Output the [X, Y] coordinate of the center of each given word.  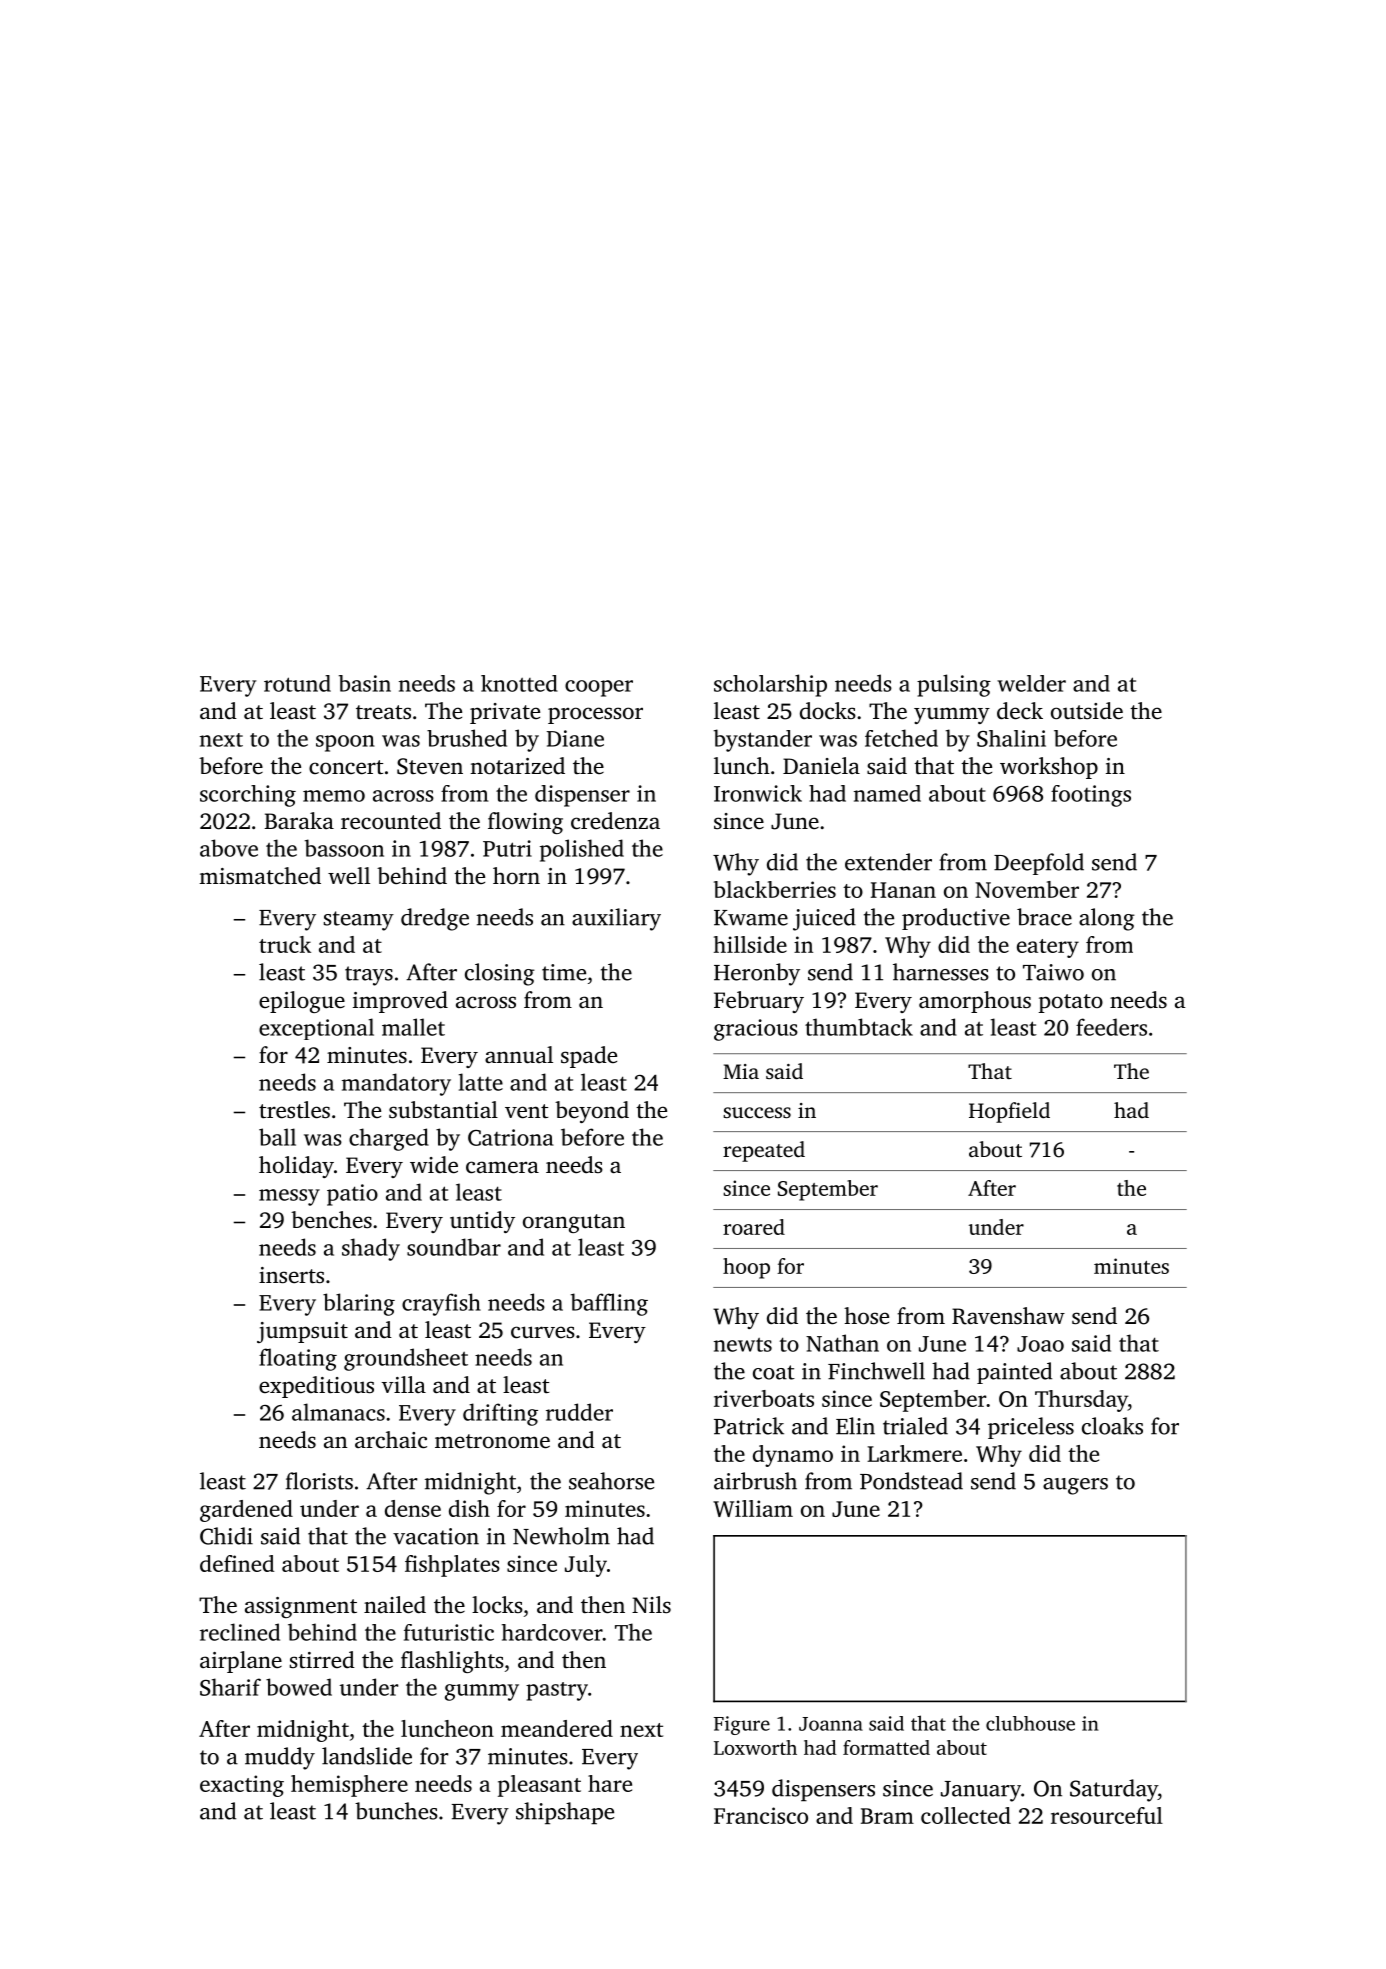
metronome [492, 1441]
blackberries [775, 889]
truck [285, 944]
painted [1014, 1373]
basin [365, 683]
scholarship [770, 685]
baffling [609, 1304]
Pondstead [911, 1481]
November [1027, 889]
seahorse [611, 1481]
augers [1075, 1486]
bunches [396, 1811]
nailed [395, 1605]
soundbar [454, 1247]
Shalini [1011, 738]
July [586, 1566]
